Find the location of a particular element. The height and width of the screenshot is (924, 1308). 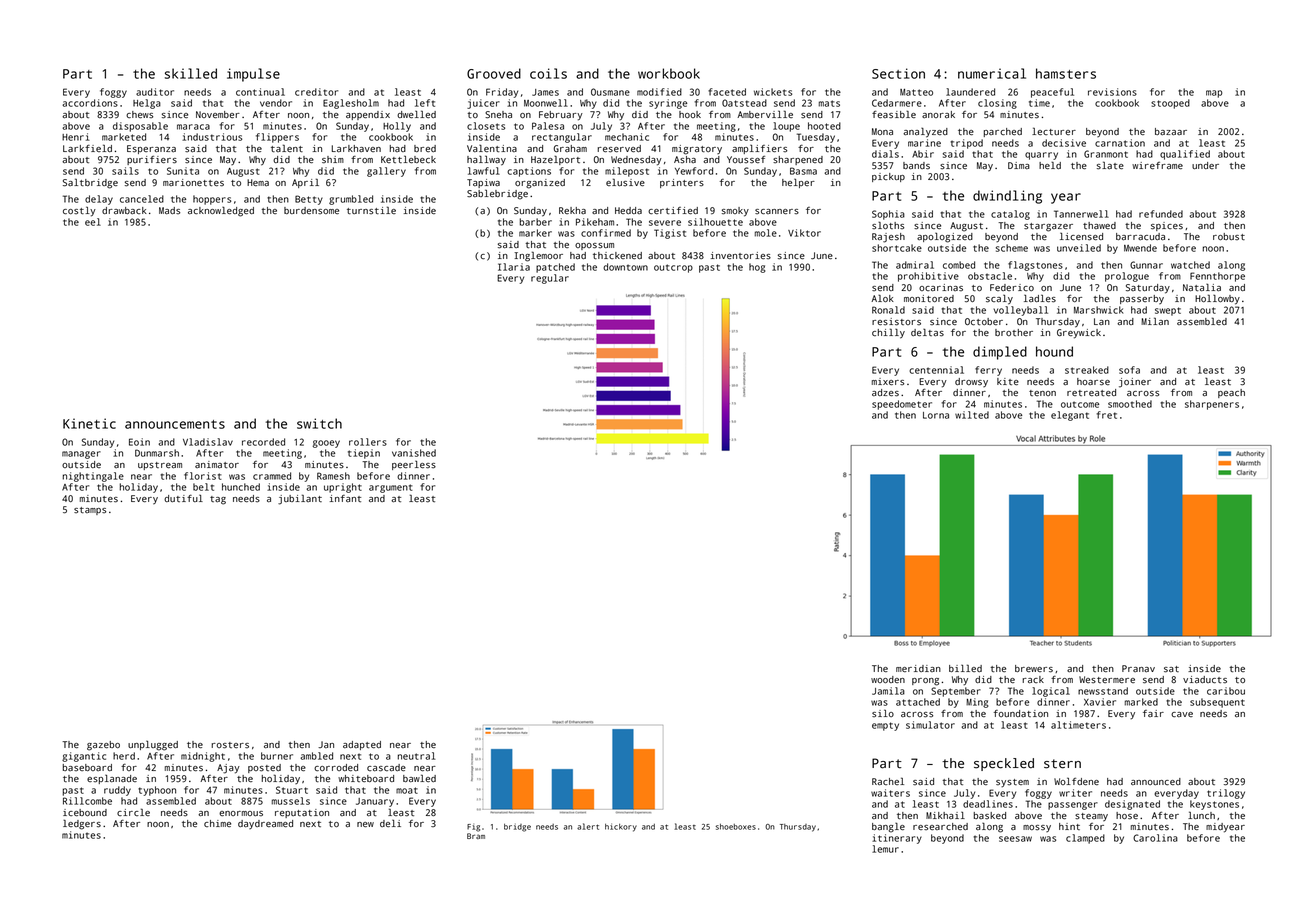

adzes is located at coordinates (885, 393).
